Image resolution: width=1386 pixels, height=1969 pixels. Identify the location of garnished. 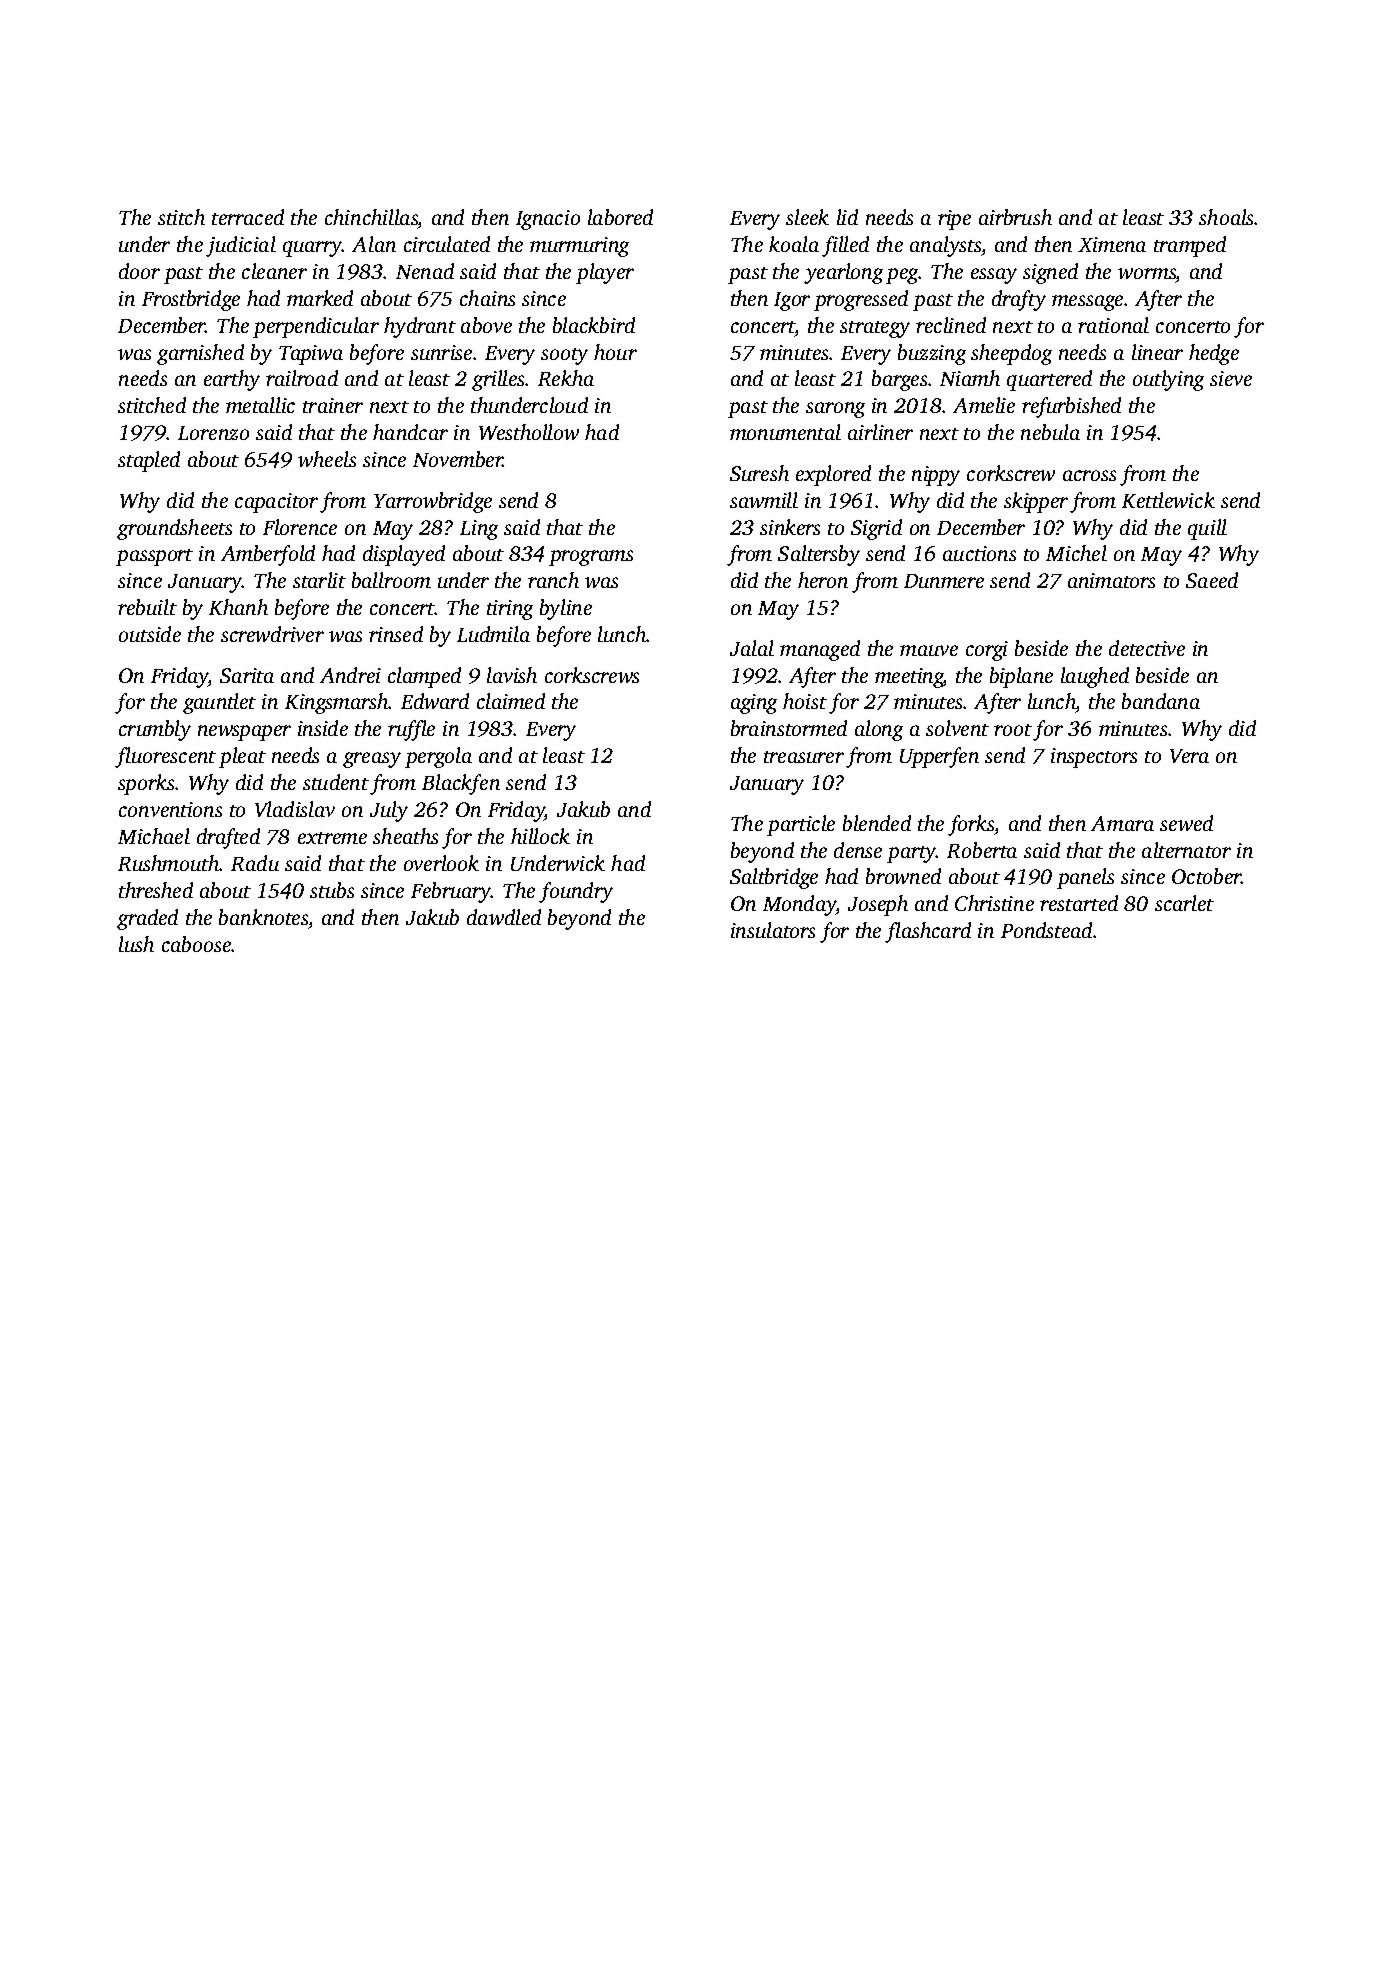
(200, 354).
